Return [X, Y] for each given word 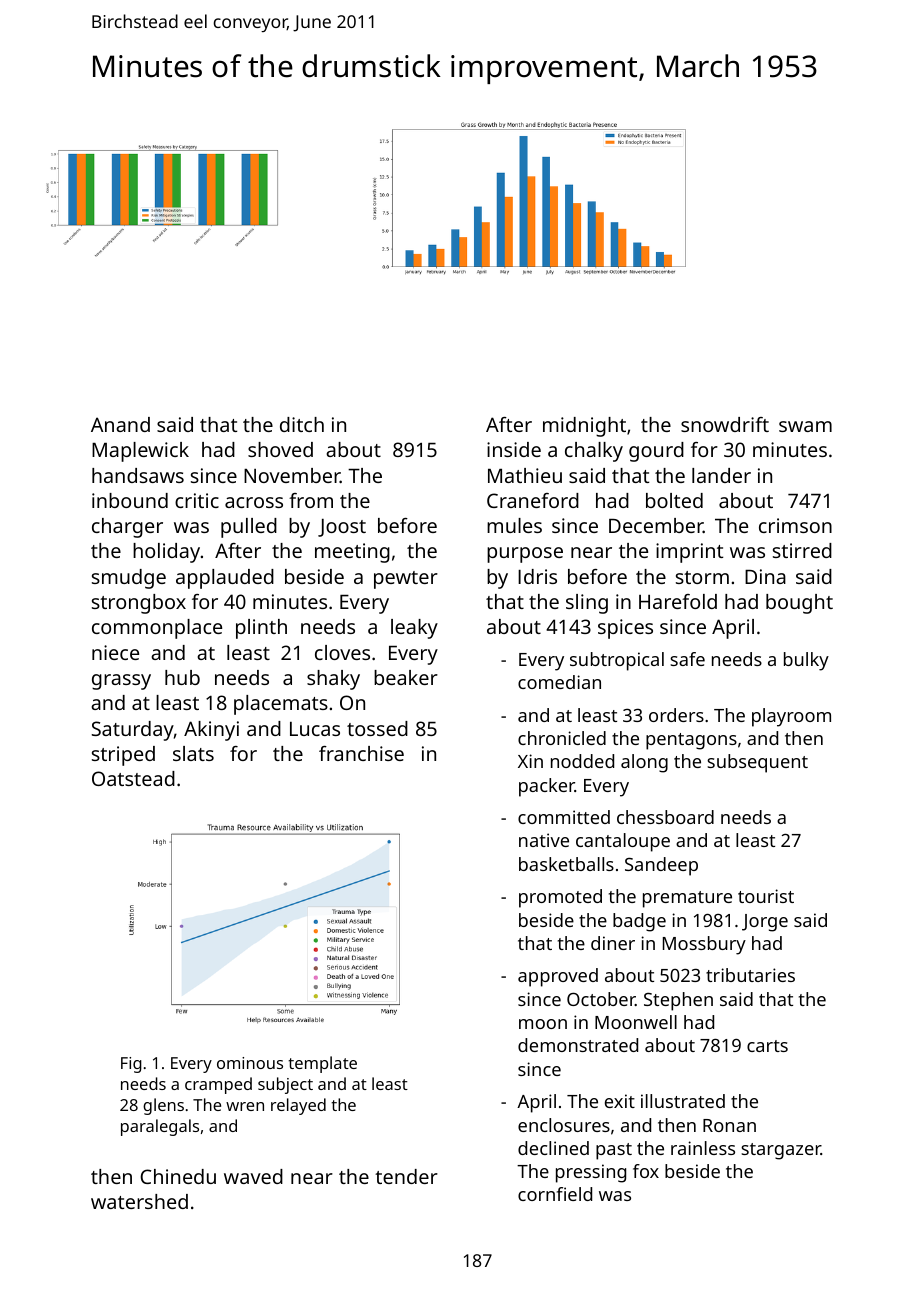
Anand [120, 424]
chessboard [665, 817]
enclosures [564, 1125]
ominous [250, 1063]
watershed [139, 1201]
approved [558, 977]
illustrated [683, 1101]
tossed [377, 728]
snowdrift [725, 424]
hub [182, 677]
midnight [584, 427]
